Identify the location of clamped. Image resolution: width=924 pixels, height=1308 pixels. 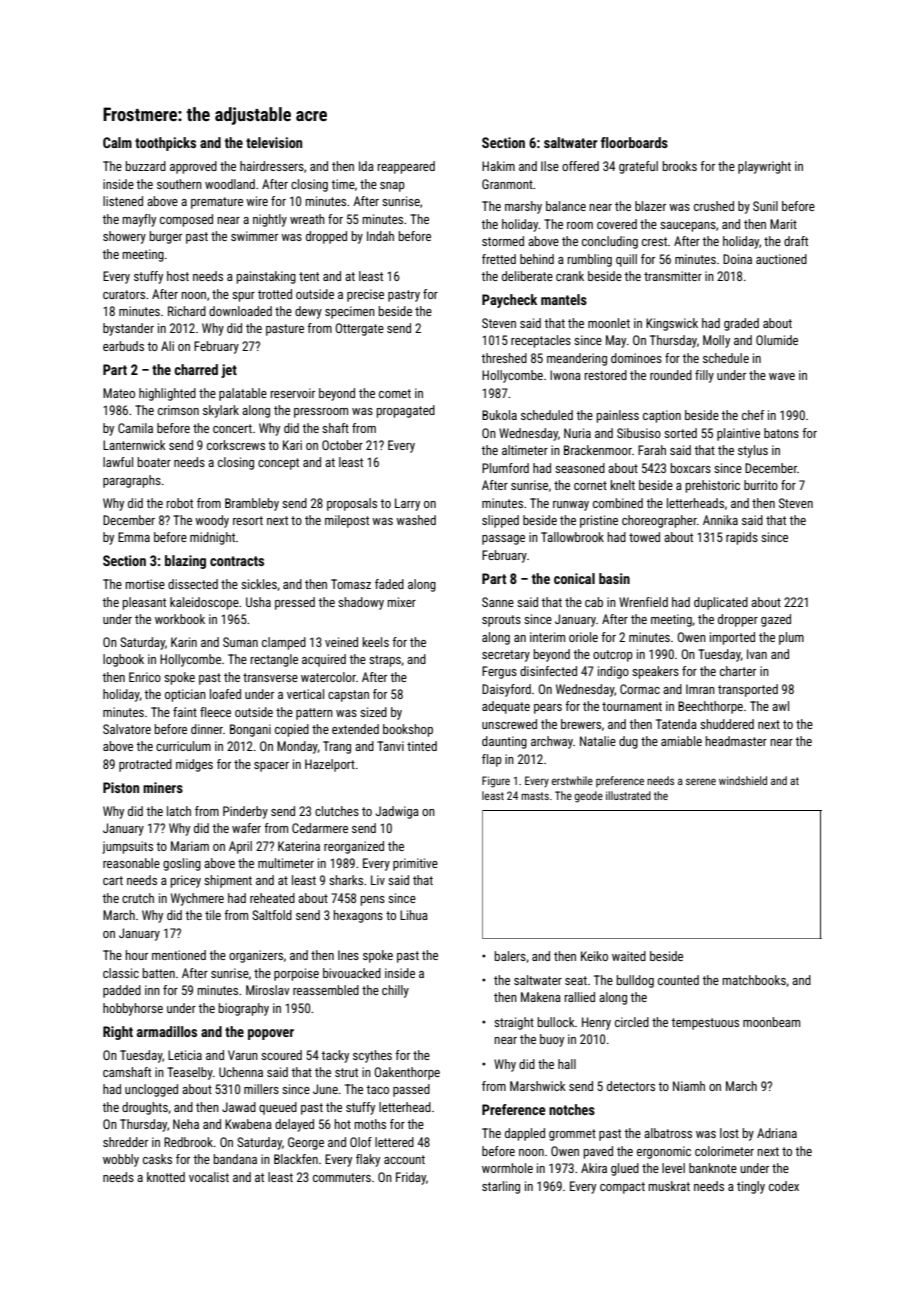
(284, 643).
